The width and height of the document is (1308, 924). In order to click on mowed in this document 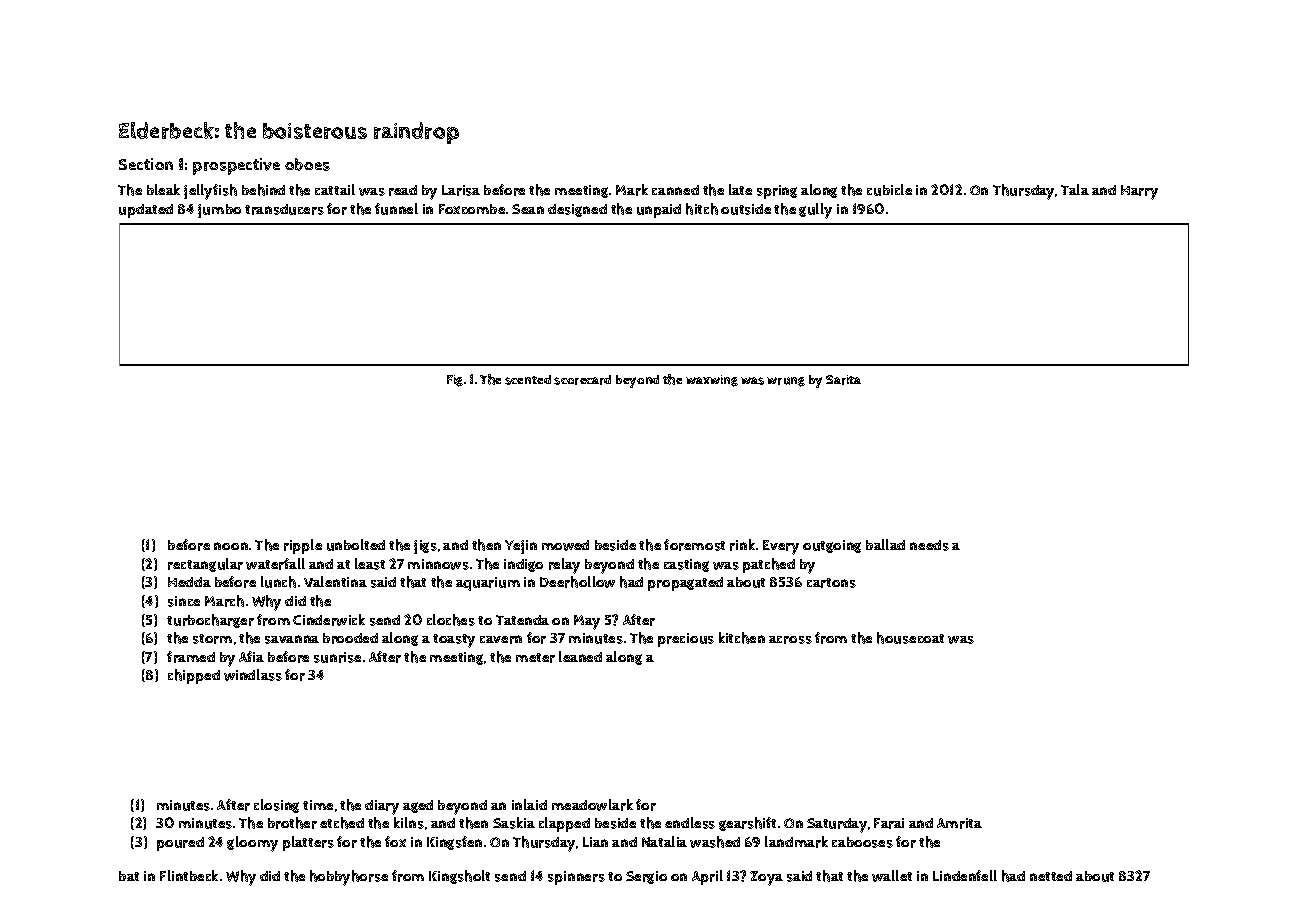, I will do `click(565, 545)`.
